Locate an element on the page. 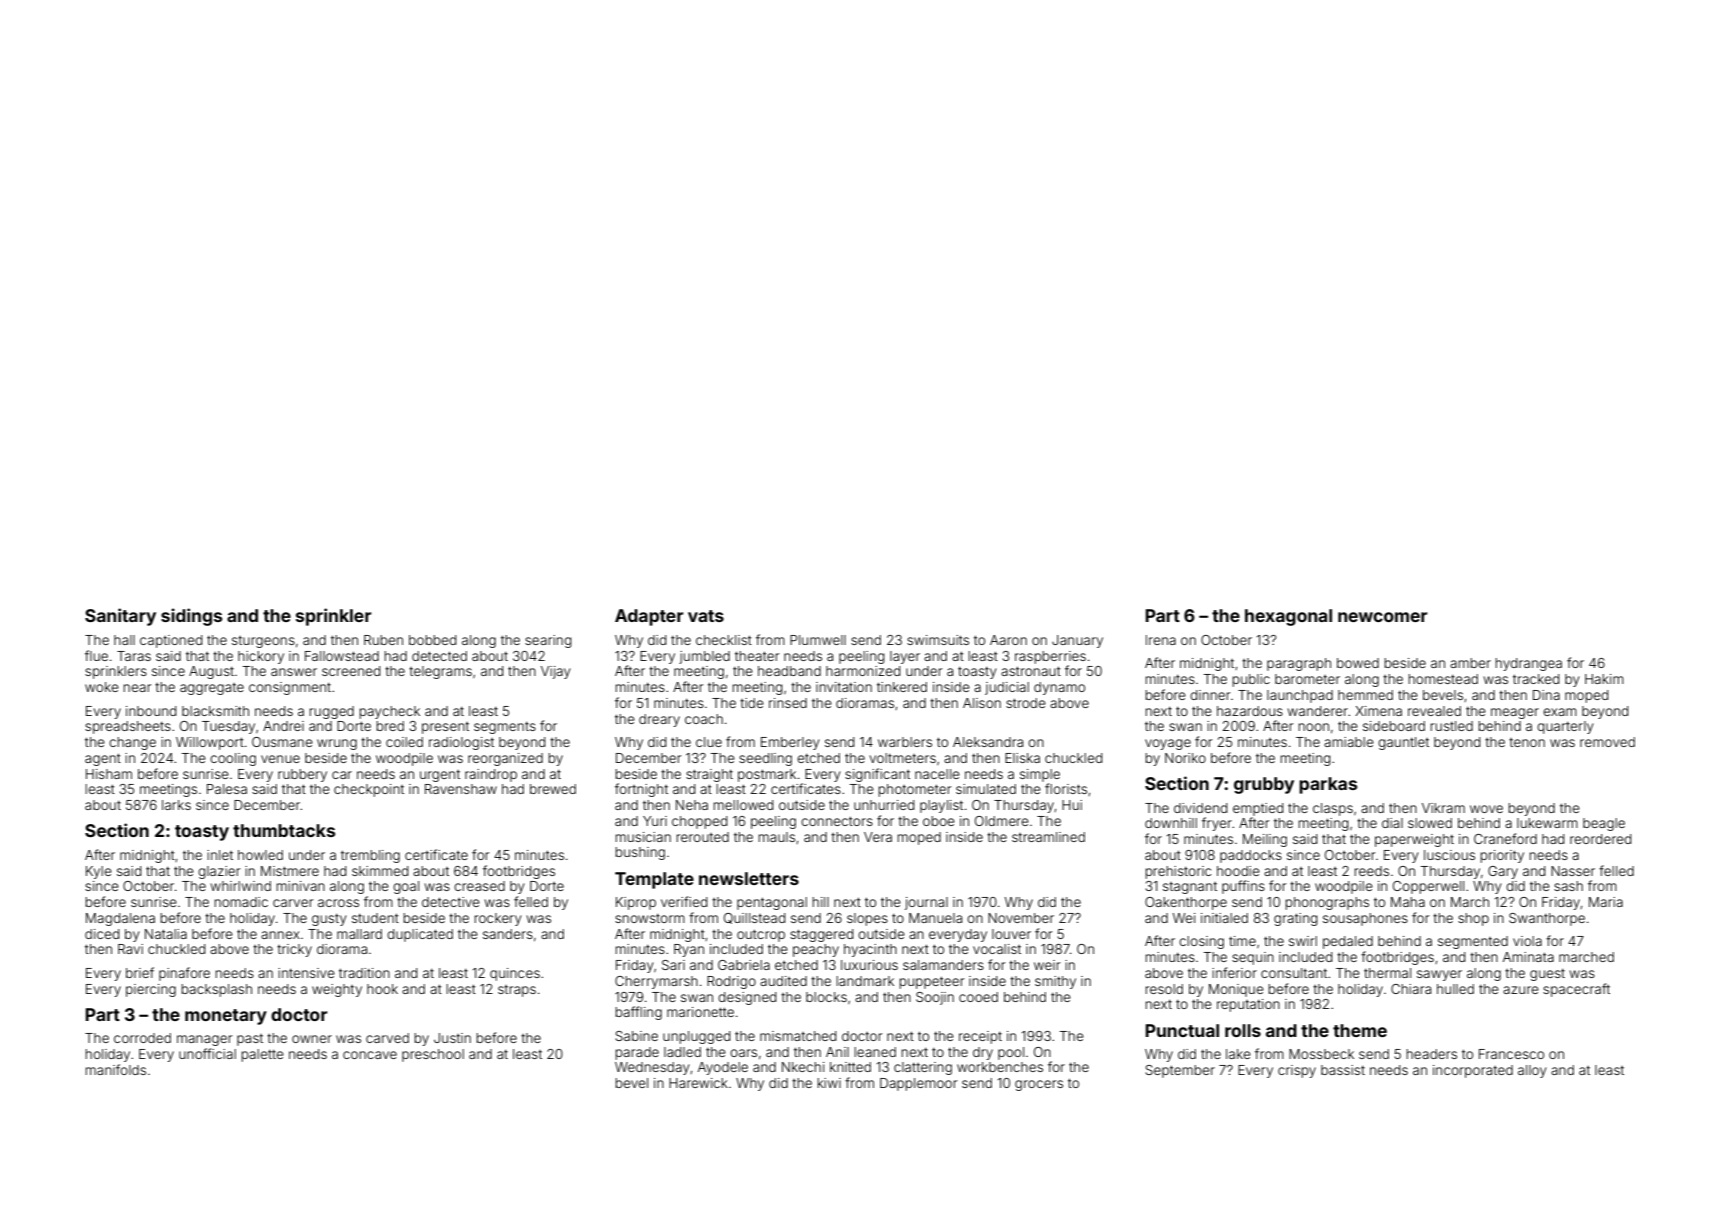 The height and width of the page is (1218, 1722). removed is located at coordinates (1607, 742).
